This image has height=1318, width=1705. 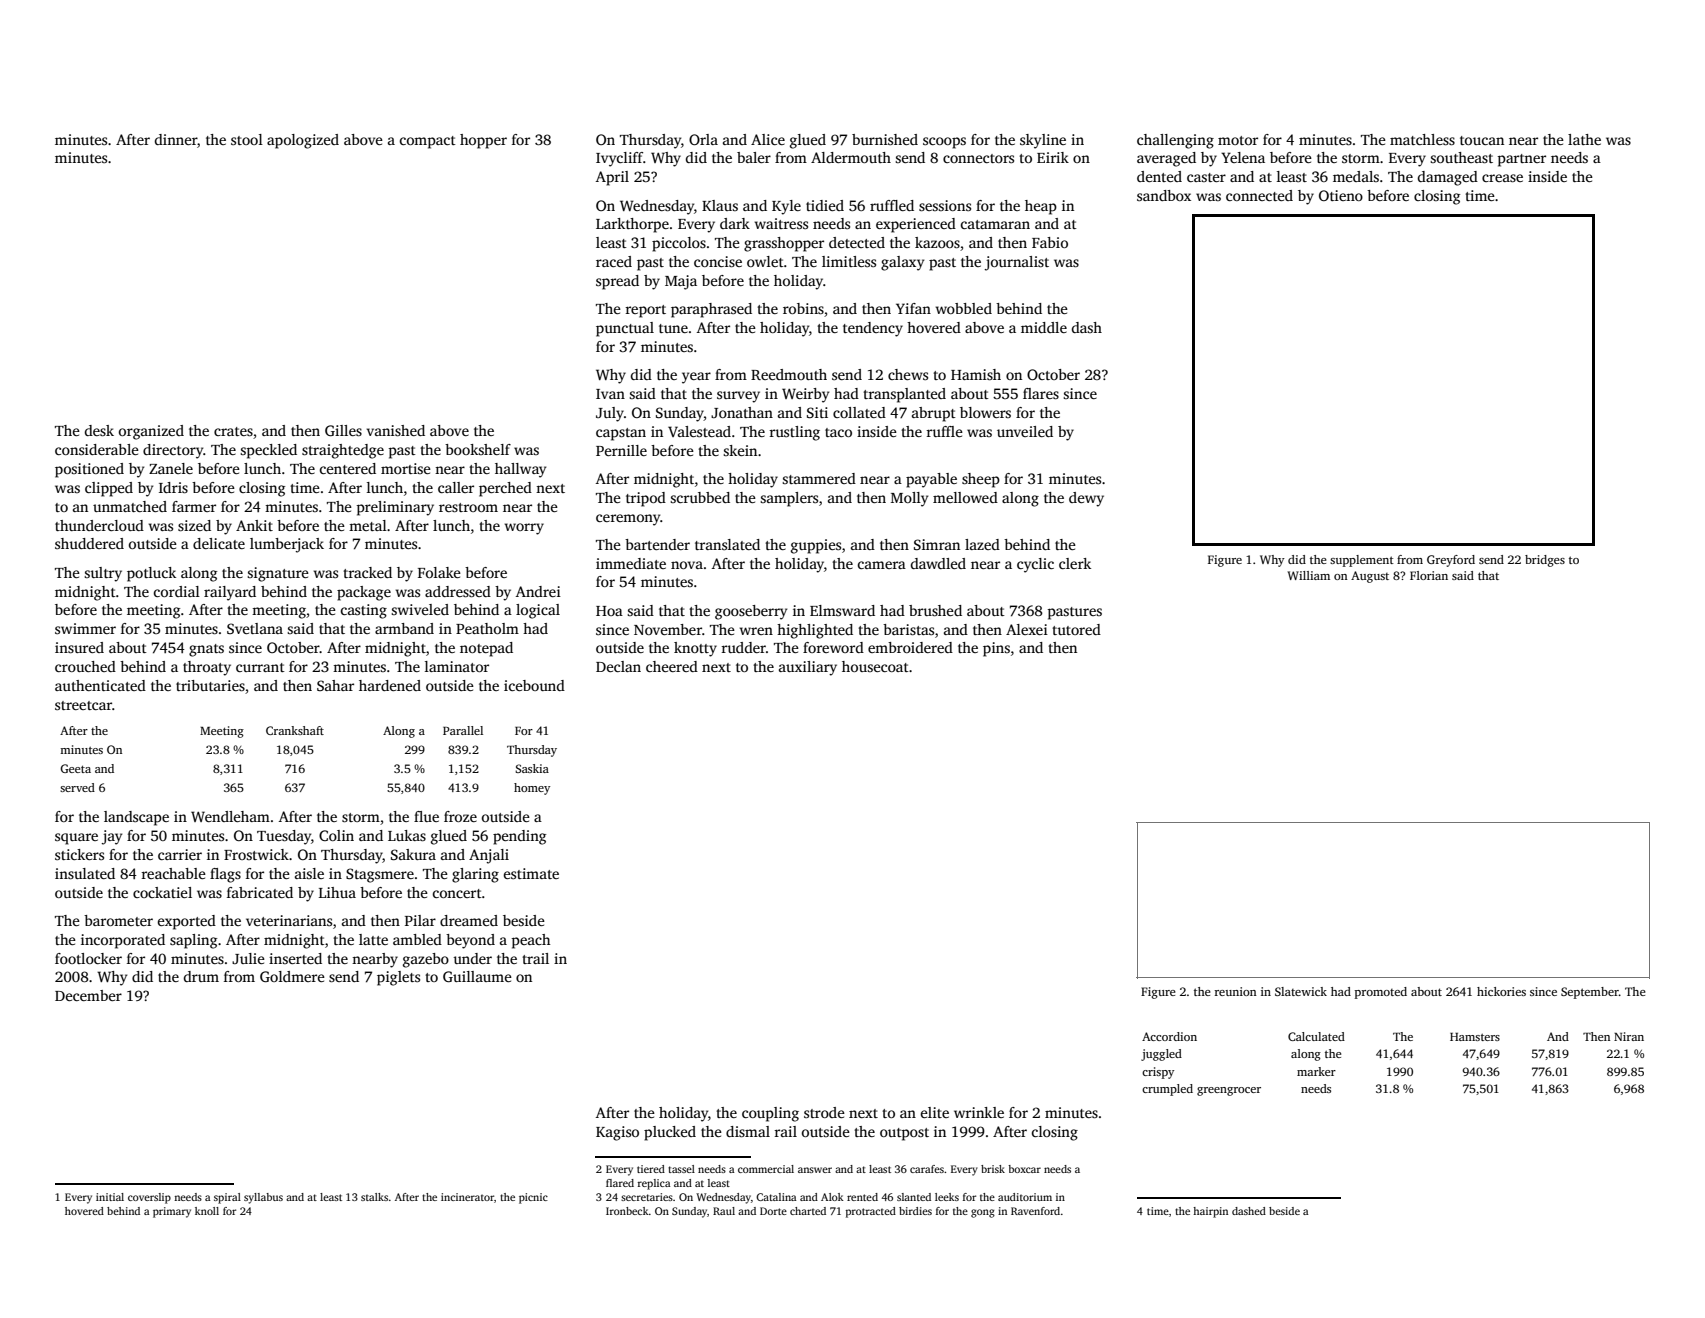 What do you see at coordinates (303, 141) in the image?
I see `apologized` at bounding box center [303, 141].
